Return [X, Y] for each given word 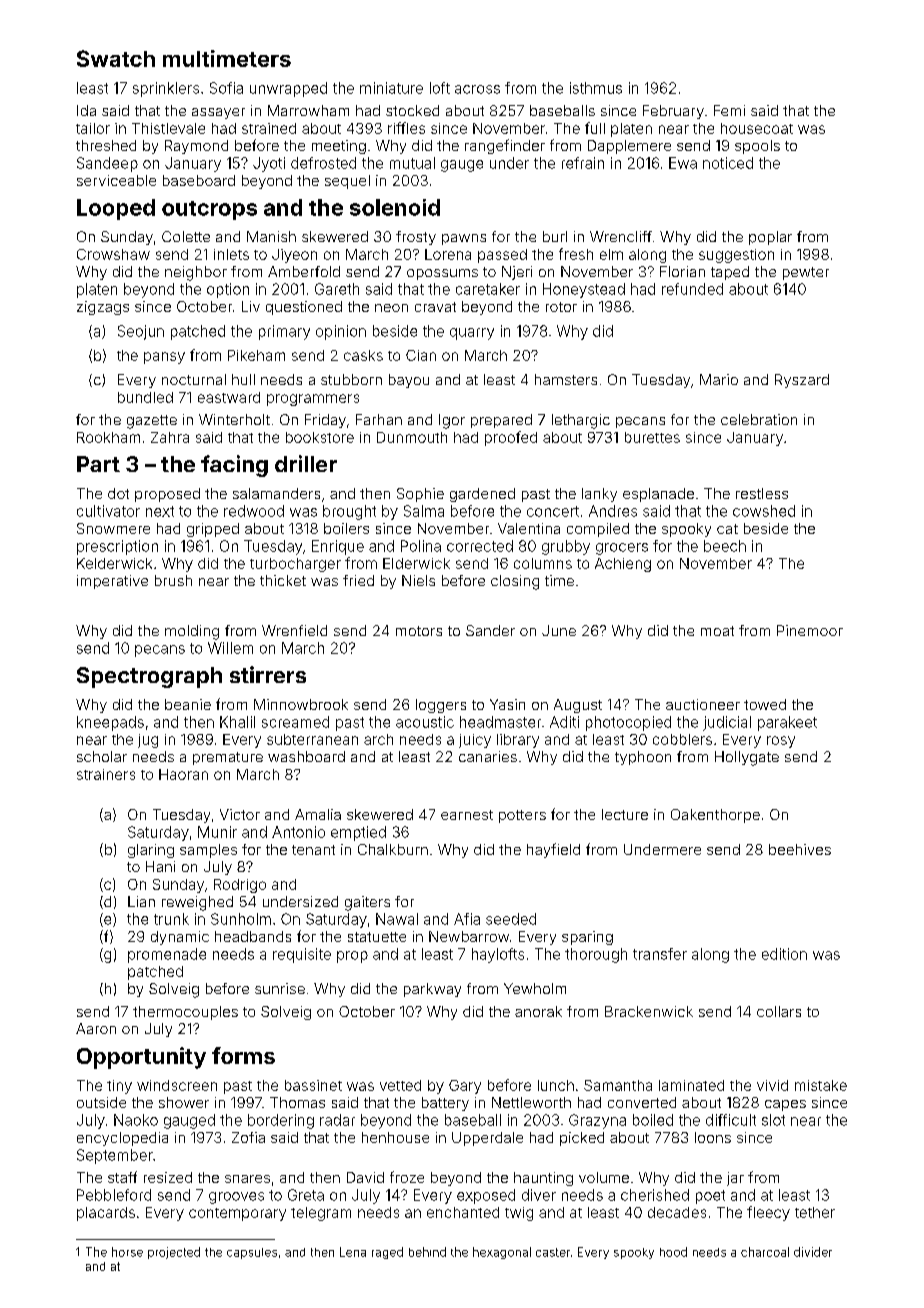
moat [717, 631]
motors [419, 631]
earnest [467, 815]
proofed [511, 438]
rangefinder [505, 146]
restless [762, 493]
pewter [806, 273]
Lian [141, 901]
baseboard [199, 180]
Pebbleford [114, 1195]
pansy [164, 358]
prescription [117, 547]
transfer [660, 954]
